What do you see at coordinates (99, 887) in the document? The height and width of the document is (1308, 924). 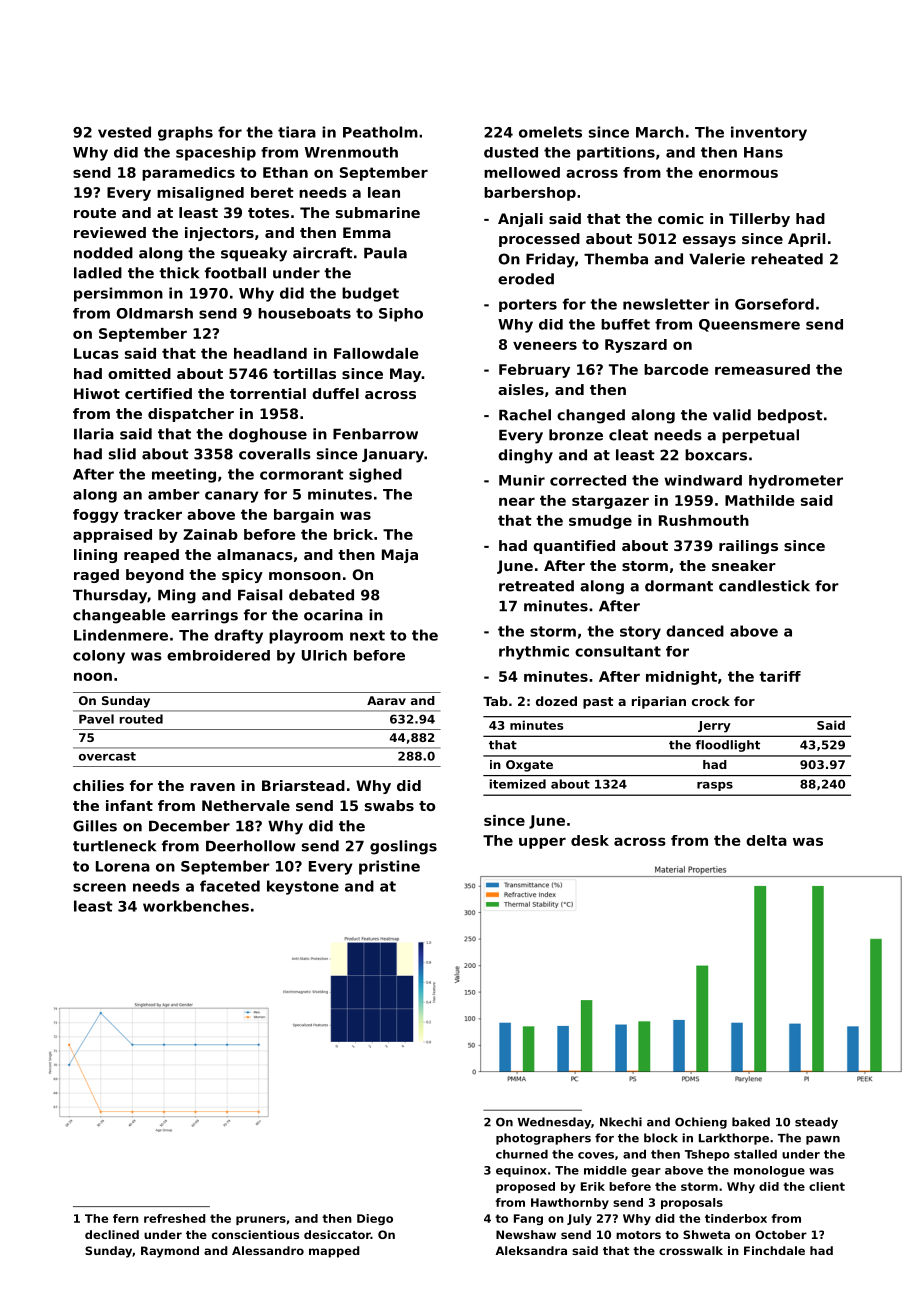 I see `screen` at bounding box center [99, 887].
